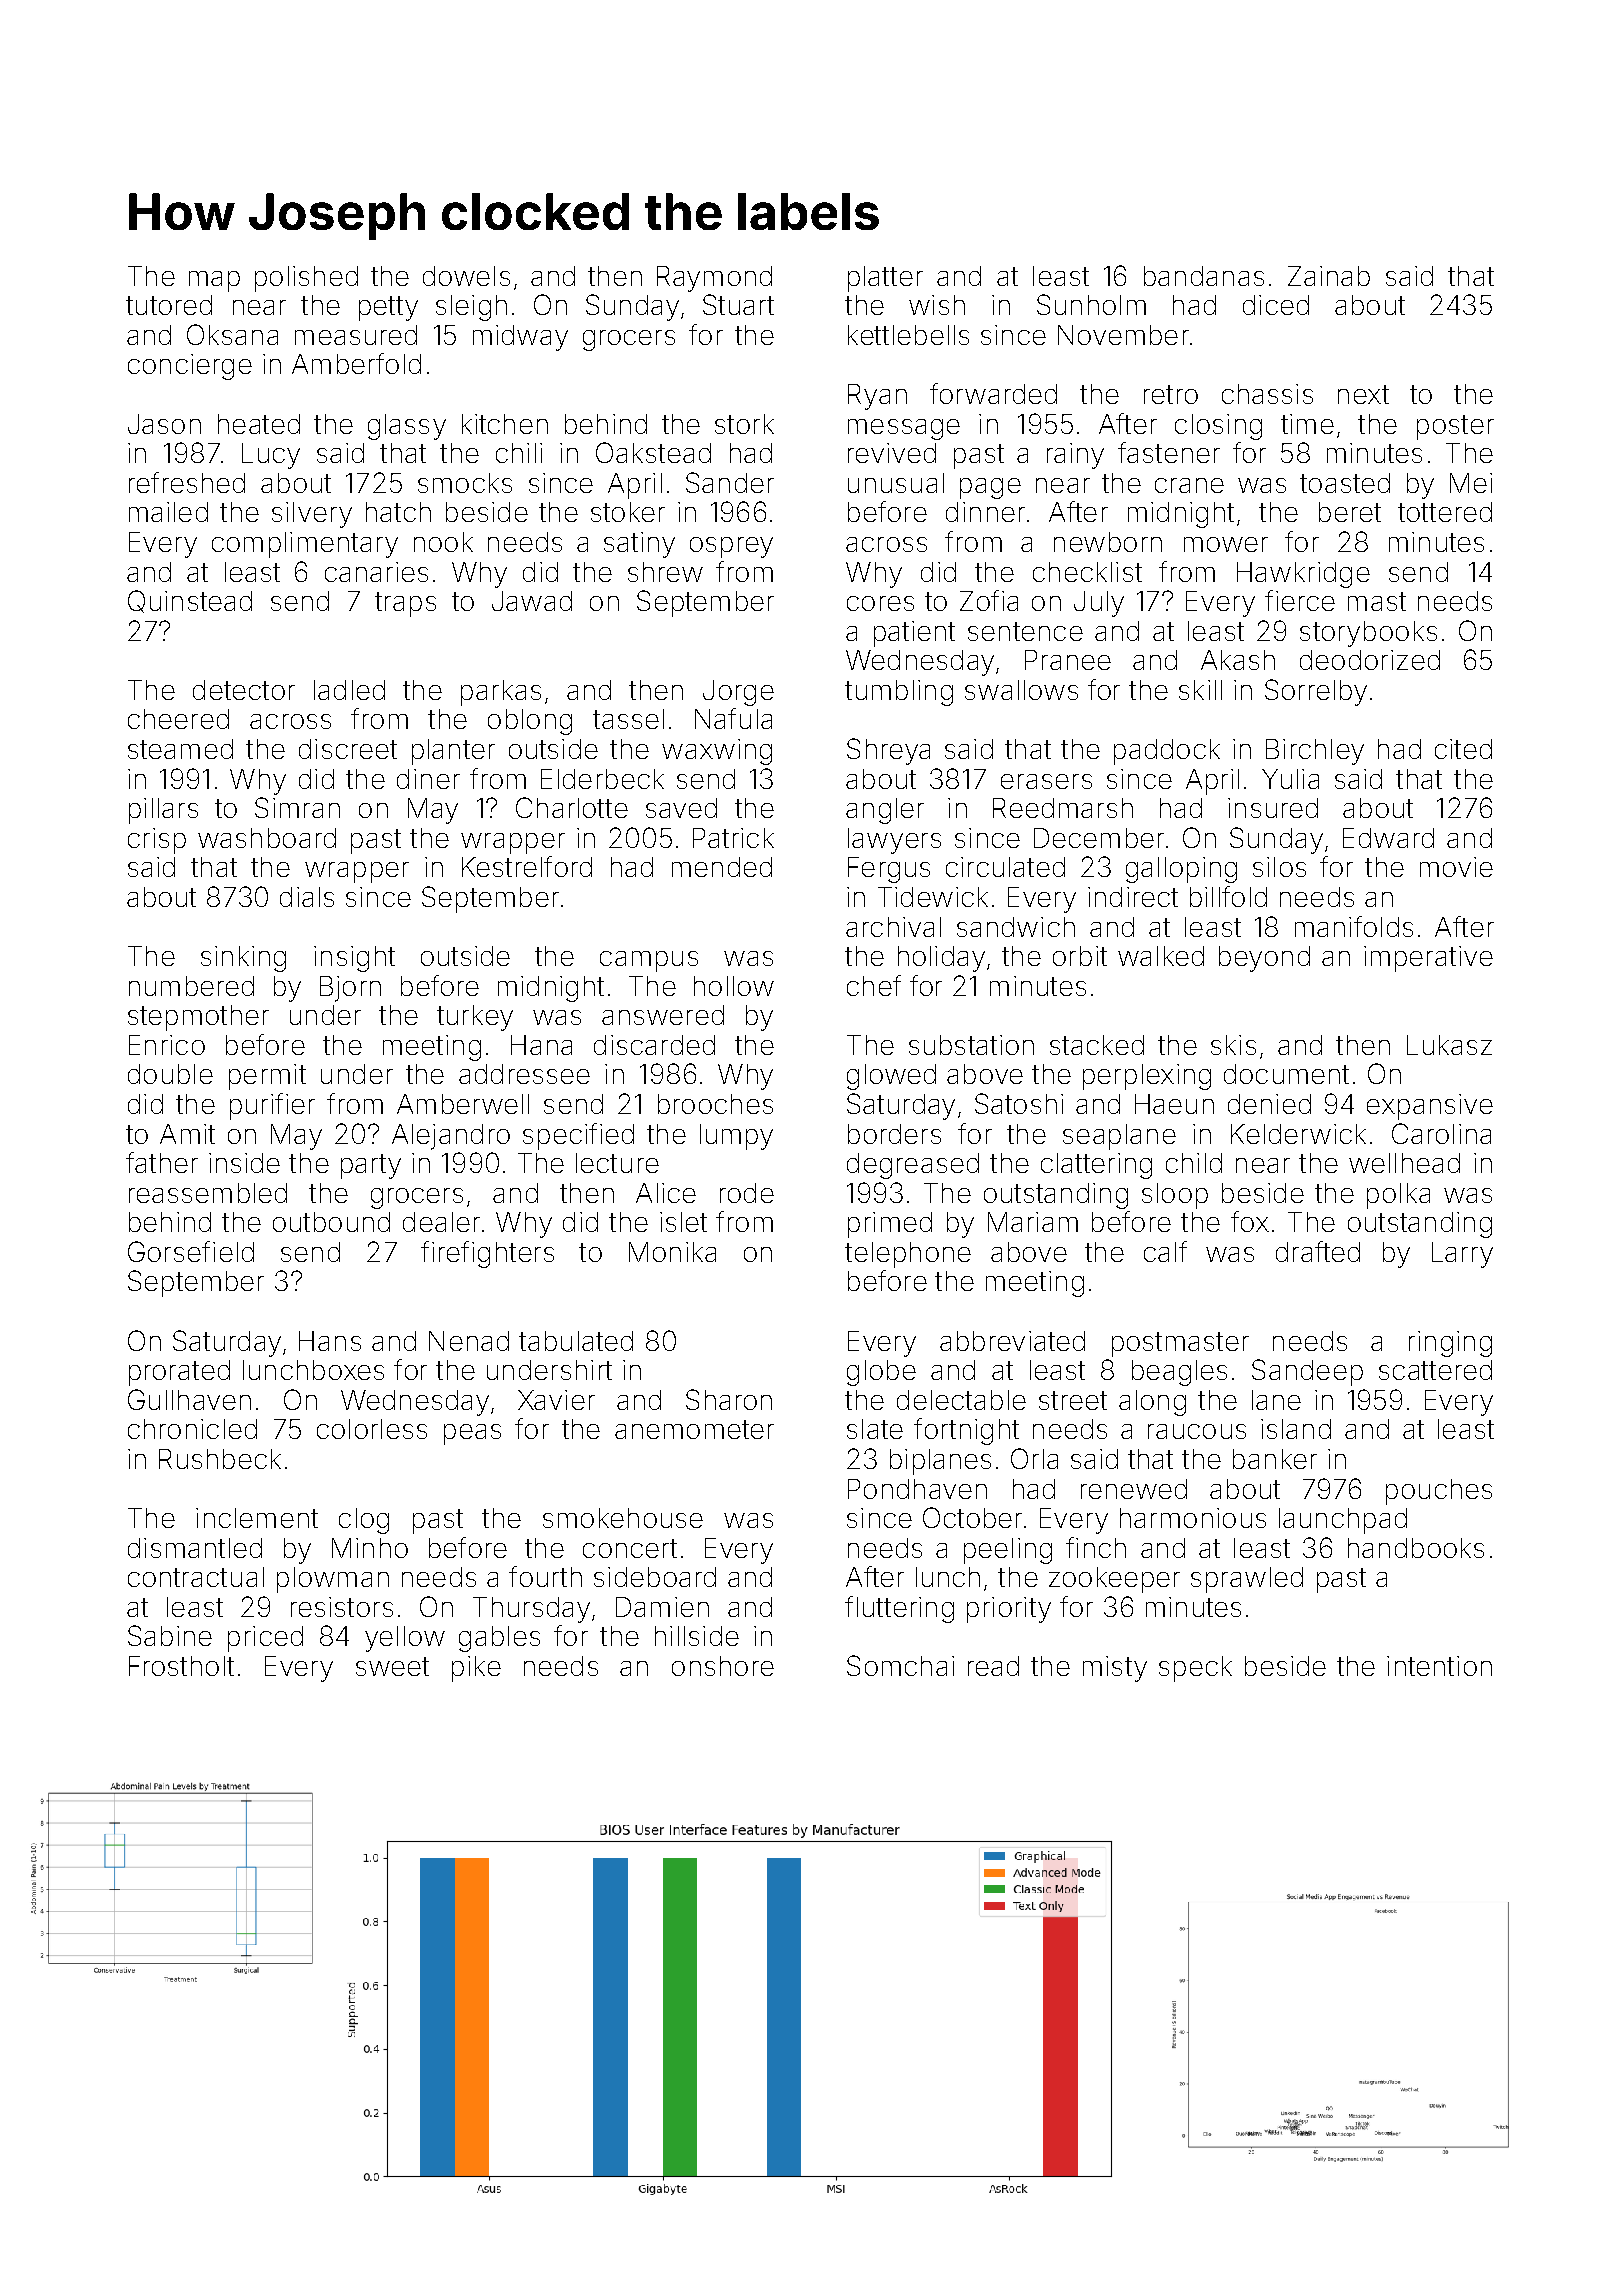 The height and width of the image is (2292, 1620). I want to click on sweet, so click(392, 1666).
